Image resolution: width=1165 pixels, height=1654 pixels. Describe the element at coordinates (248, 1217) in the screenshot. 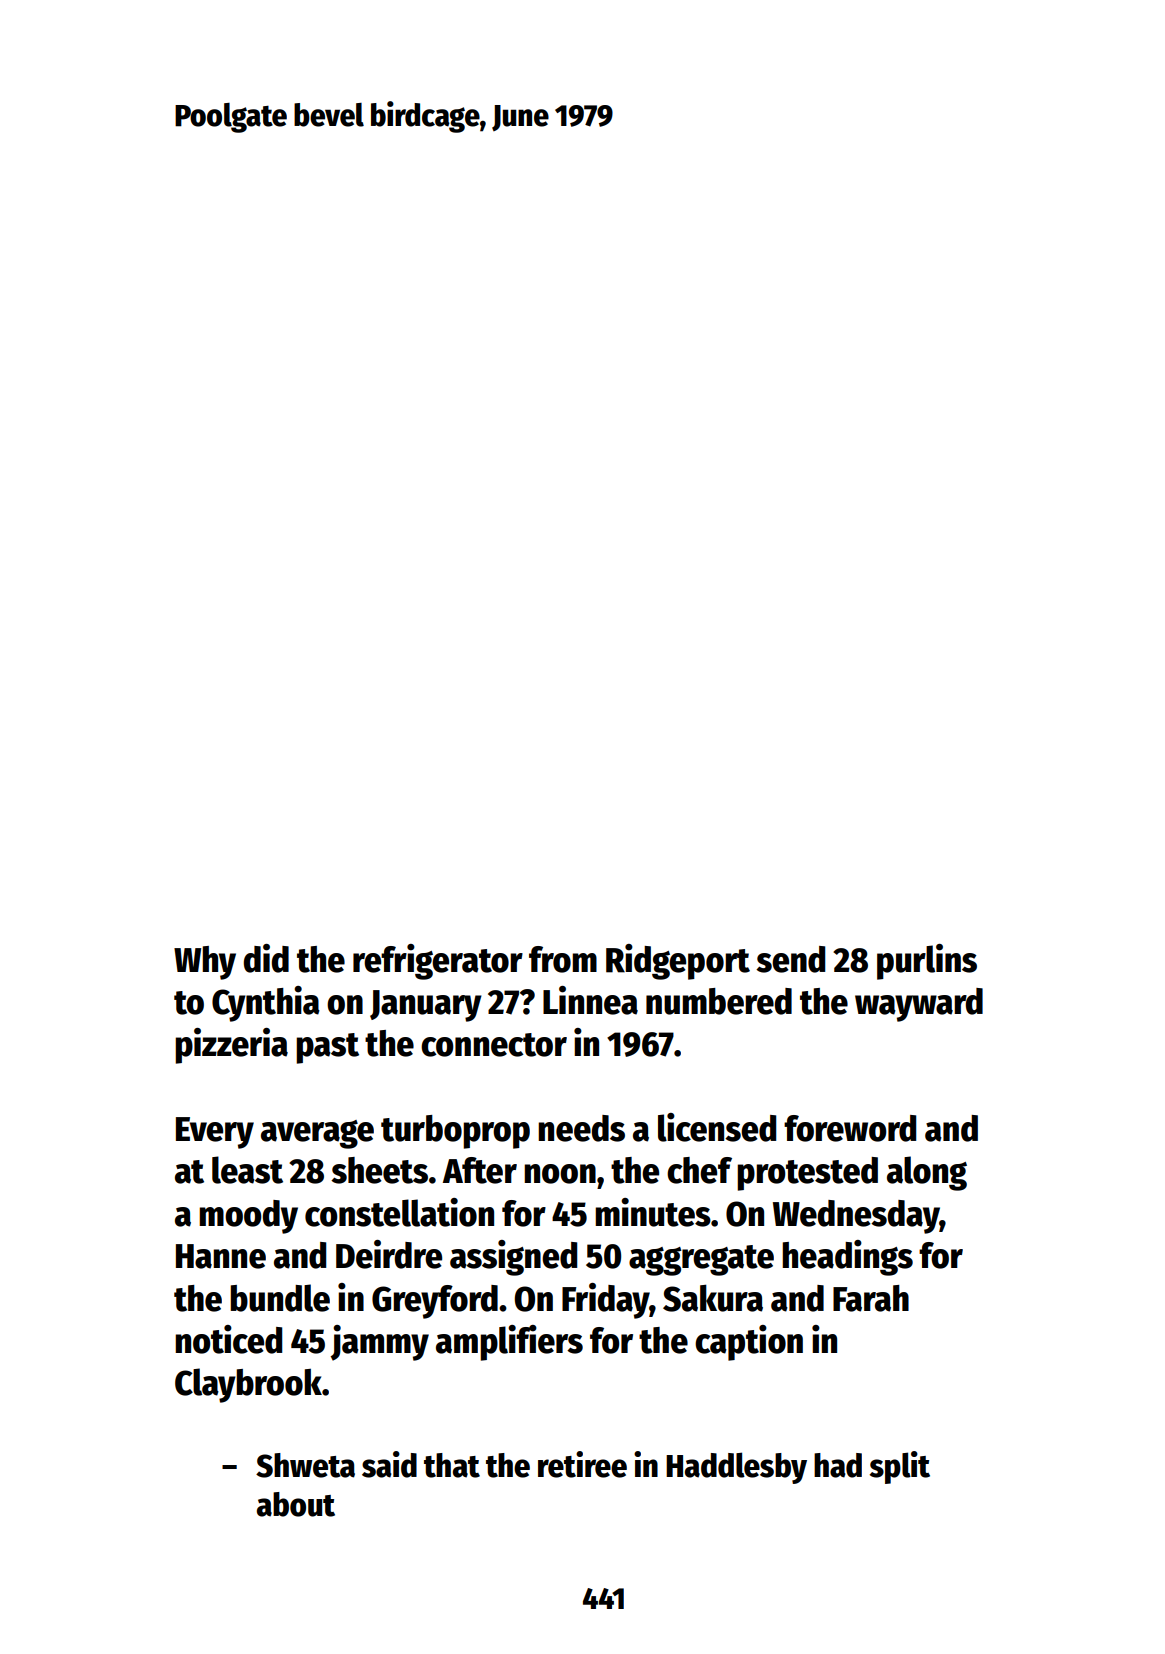

I see `moody` at that location.
